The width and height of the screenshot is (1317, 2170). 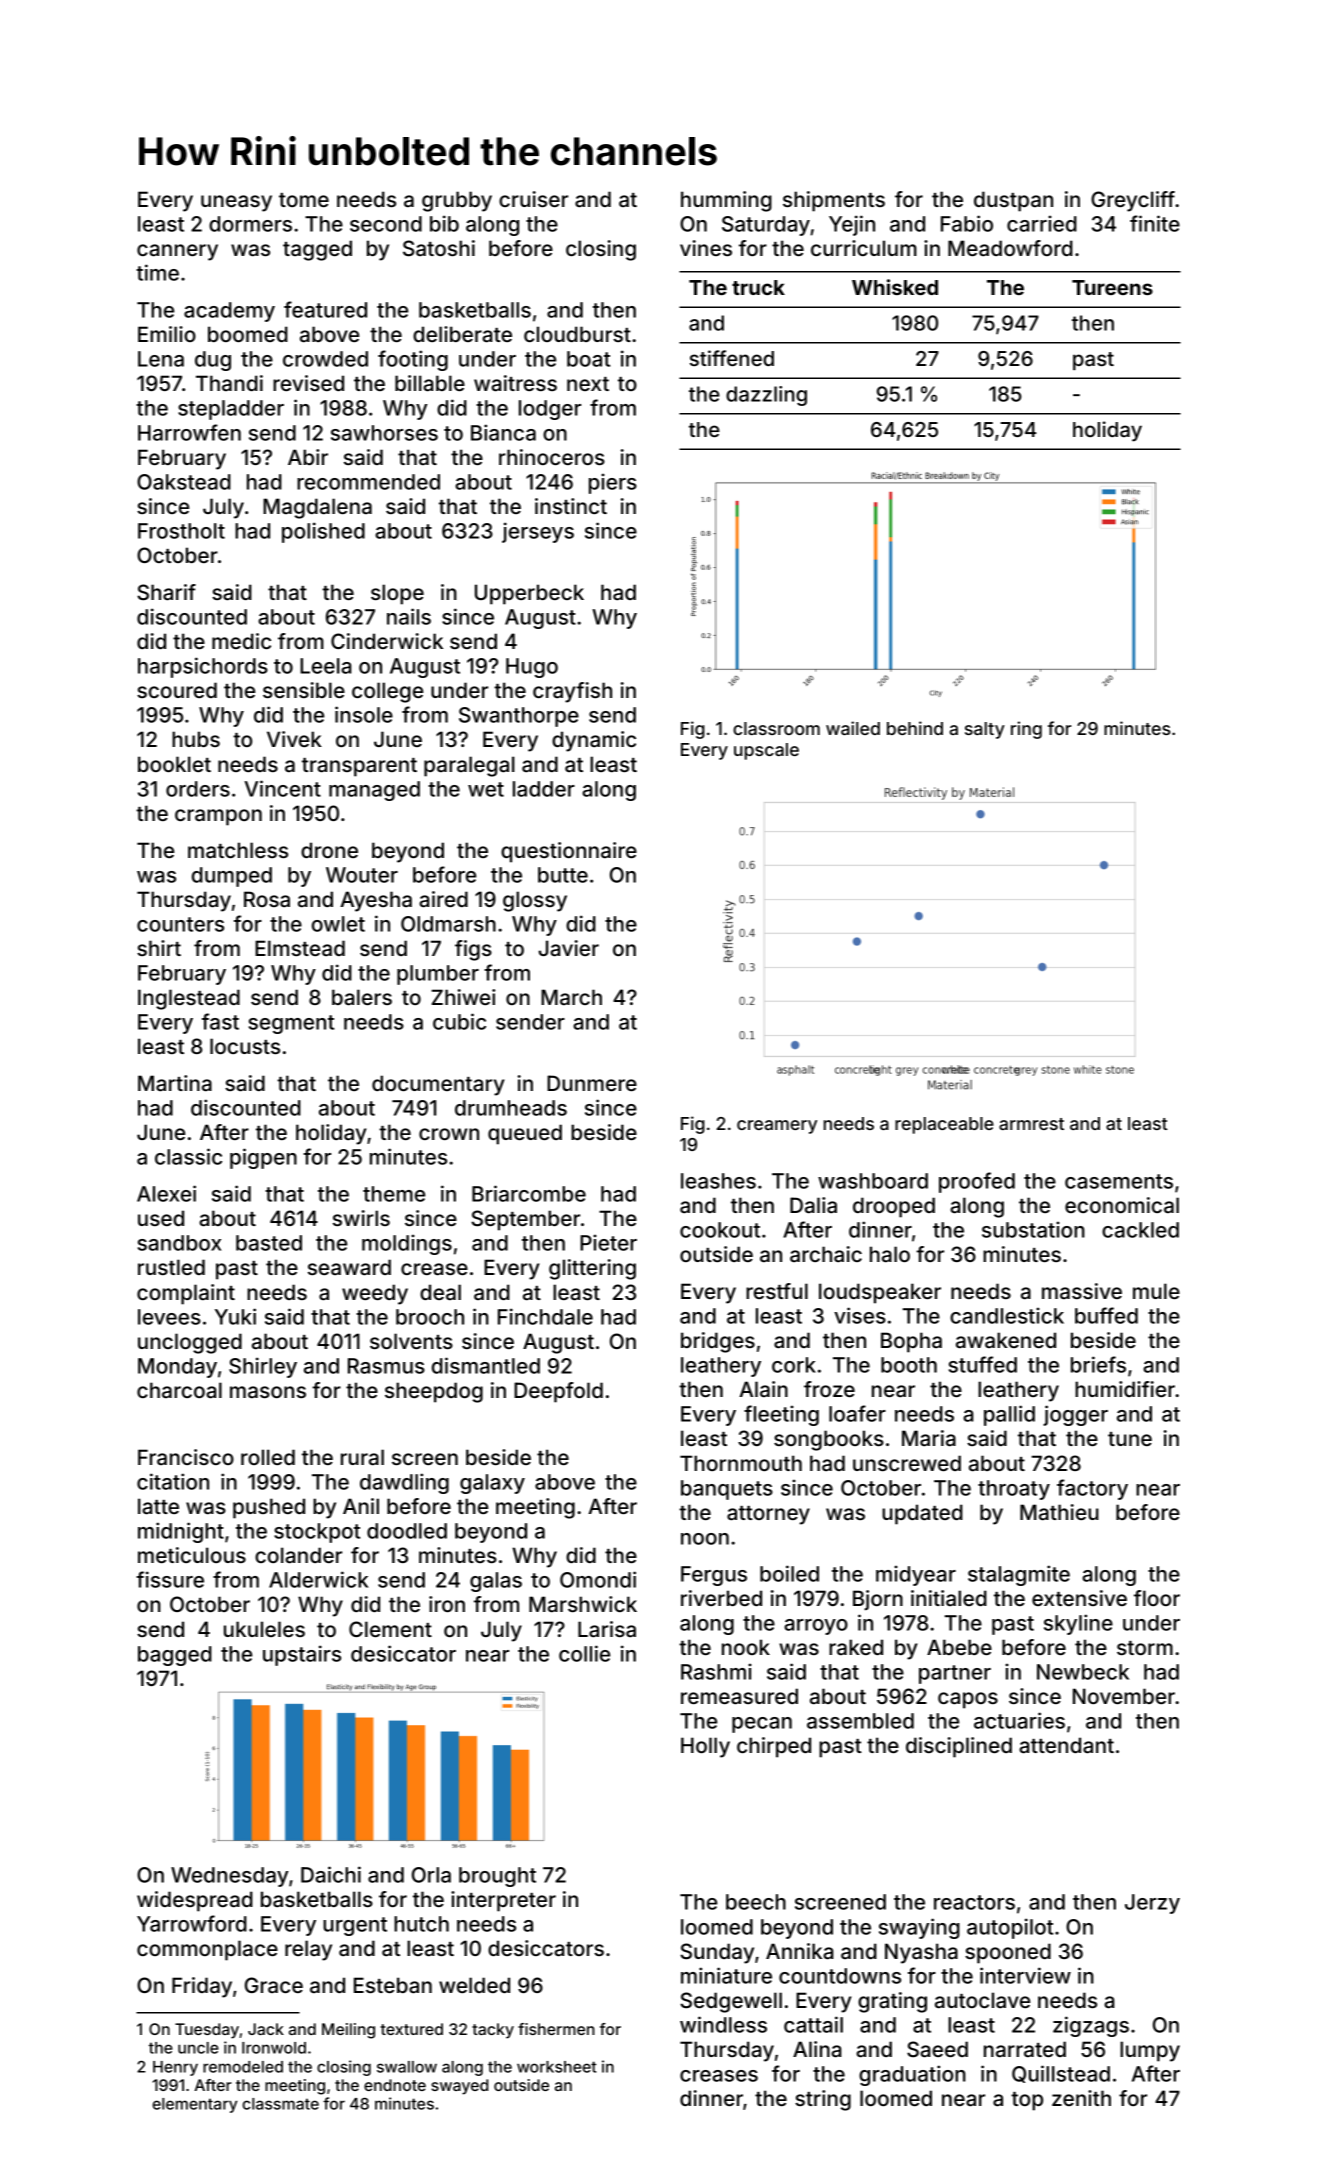 I want to click on endnote, so click(x=395, y=2085).
